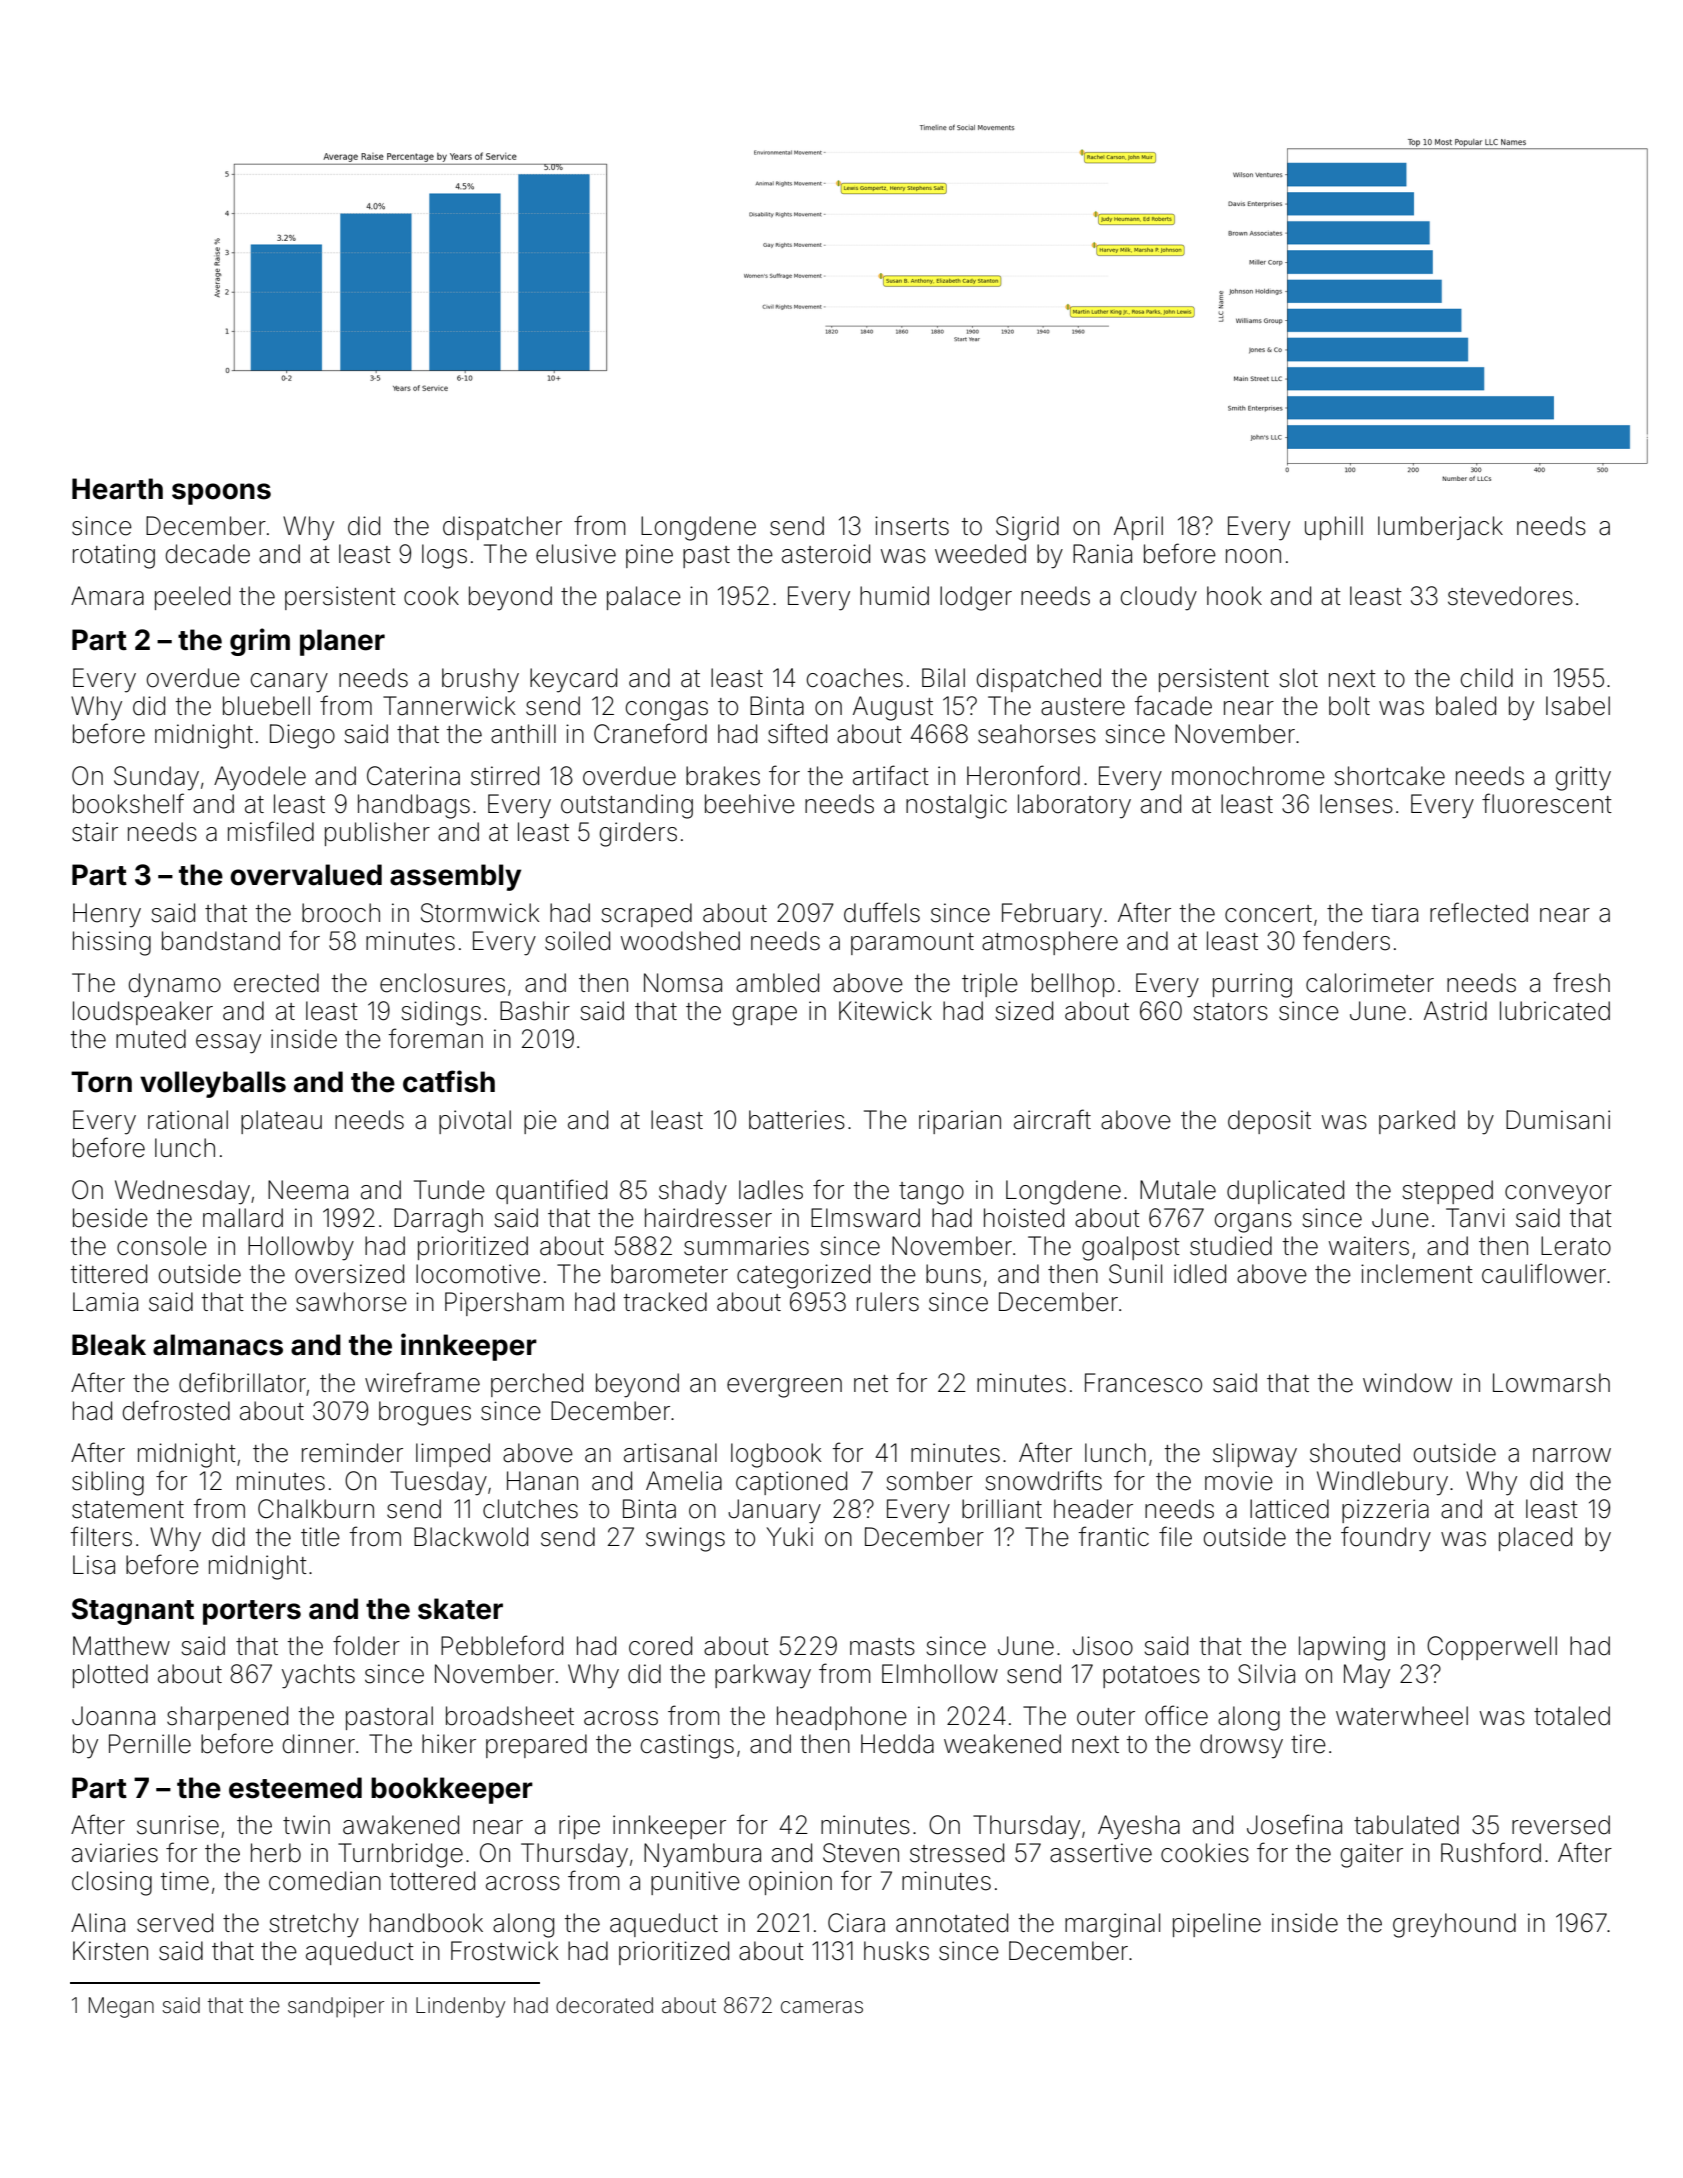 This document has height=2178, width=1683. I want to click on hiker, so click(449, 1744).
